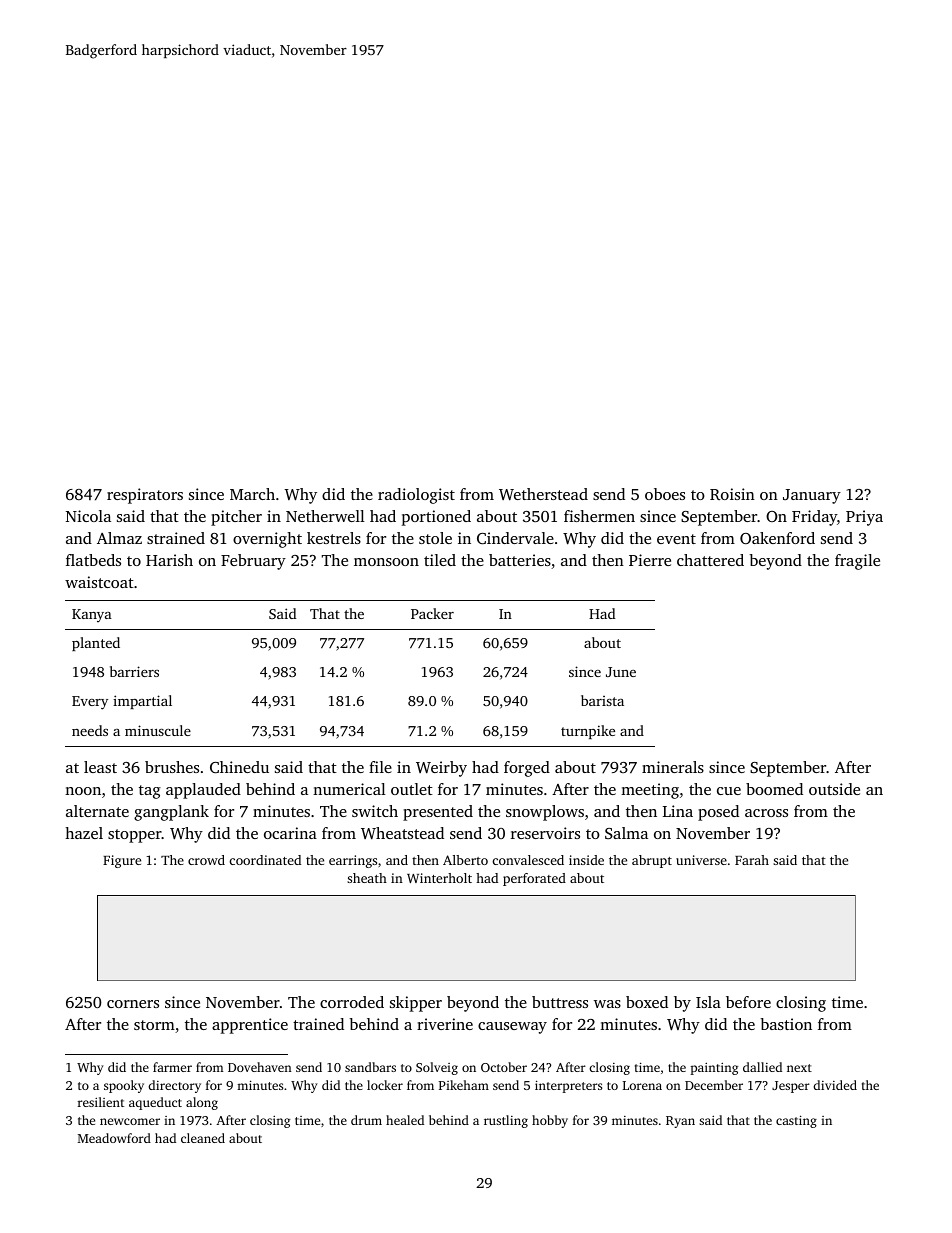 This screenshot has height=1233, width=952. I want to click on fragile, so click(857, 562).
